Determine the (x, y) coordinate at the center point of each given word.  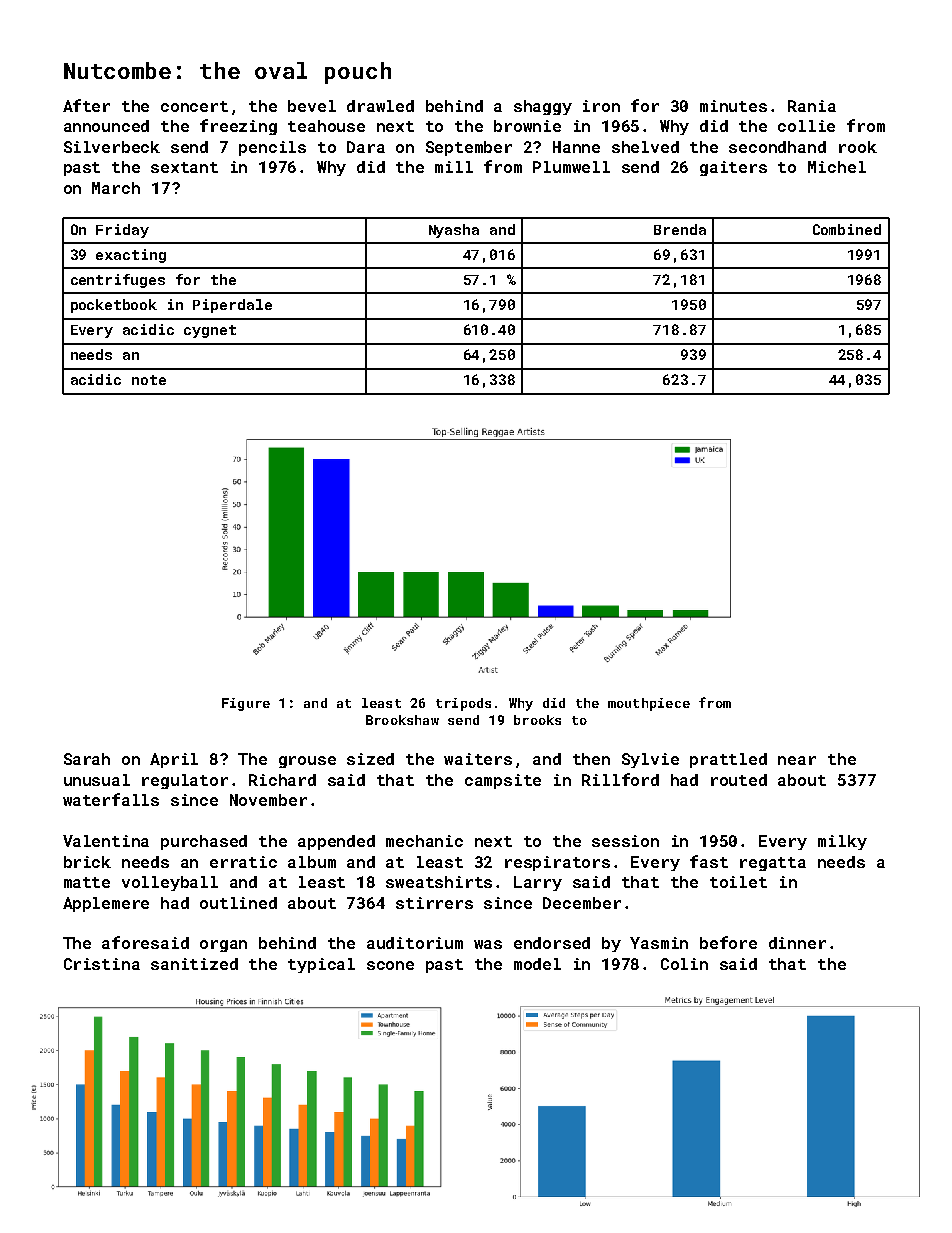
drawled (380, 106)
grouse (307, 762)
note (149, 380)
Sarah (87, 759)
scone (390, 965)
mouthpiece (649, 704)
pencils (272, 148)
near (797, 760)
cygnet (210, 331)
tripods (463, 704)
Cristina (102, 964)
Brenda (680, 229)
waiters (478, 759)
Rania (812, 106)
